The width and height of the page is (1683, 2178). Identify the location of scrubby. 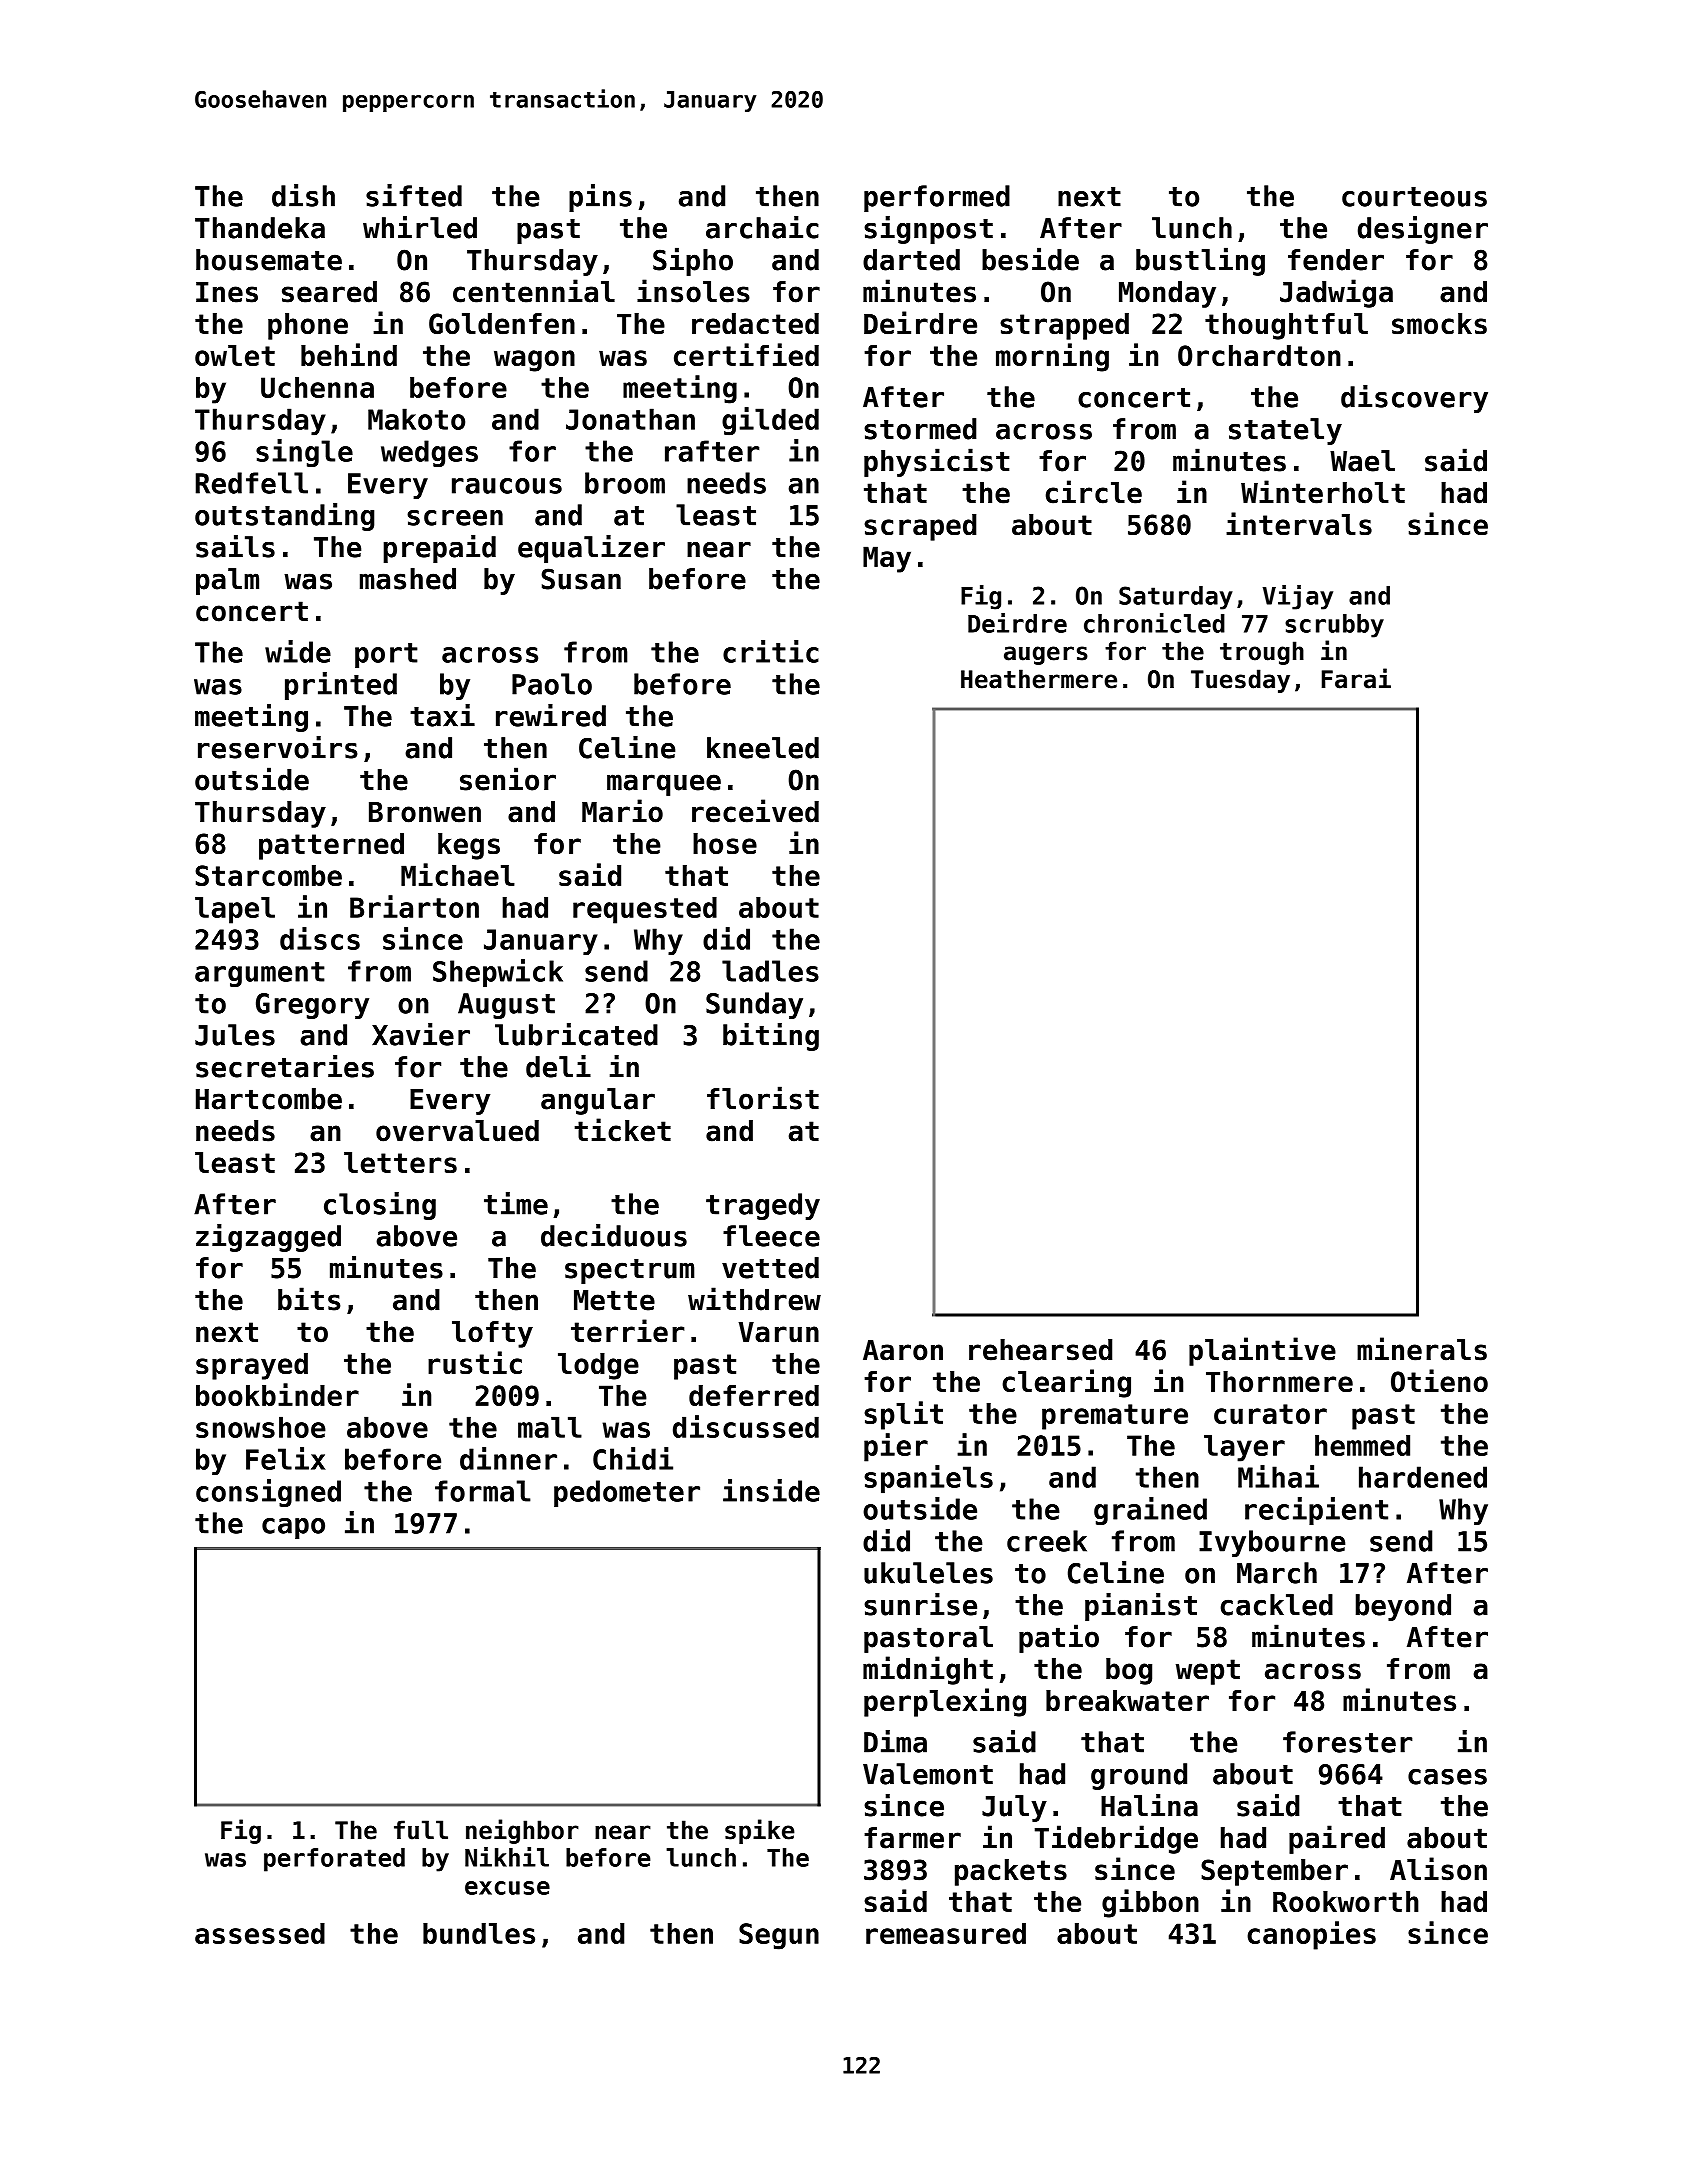
(1334, 626).
